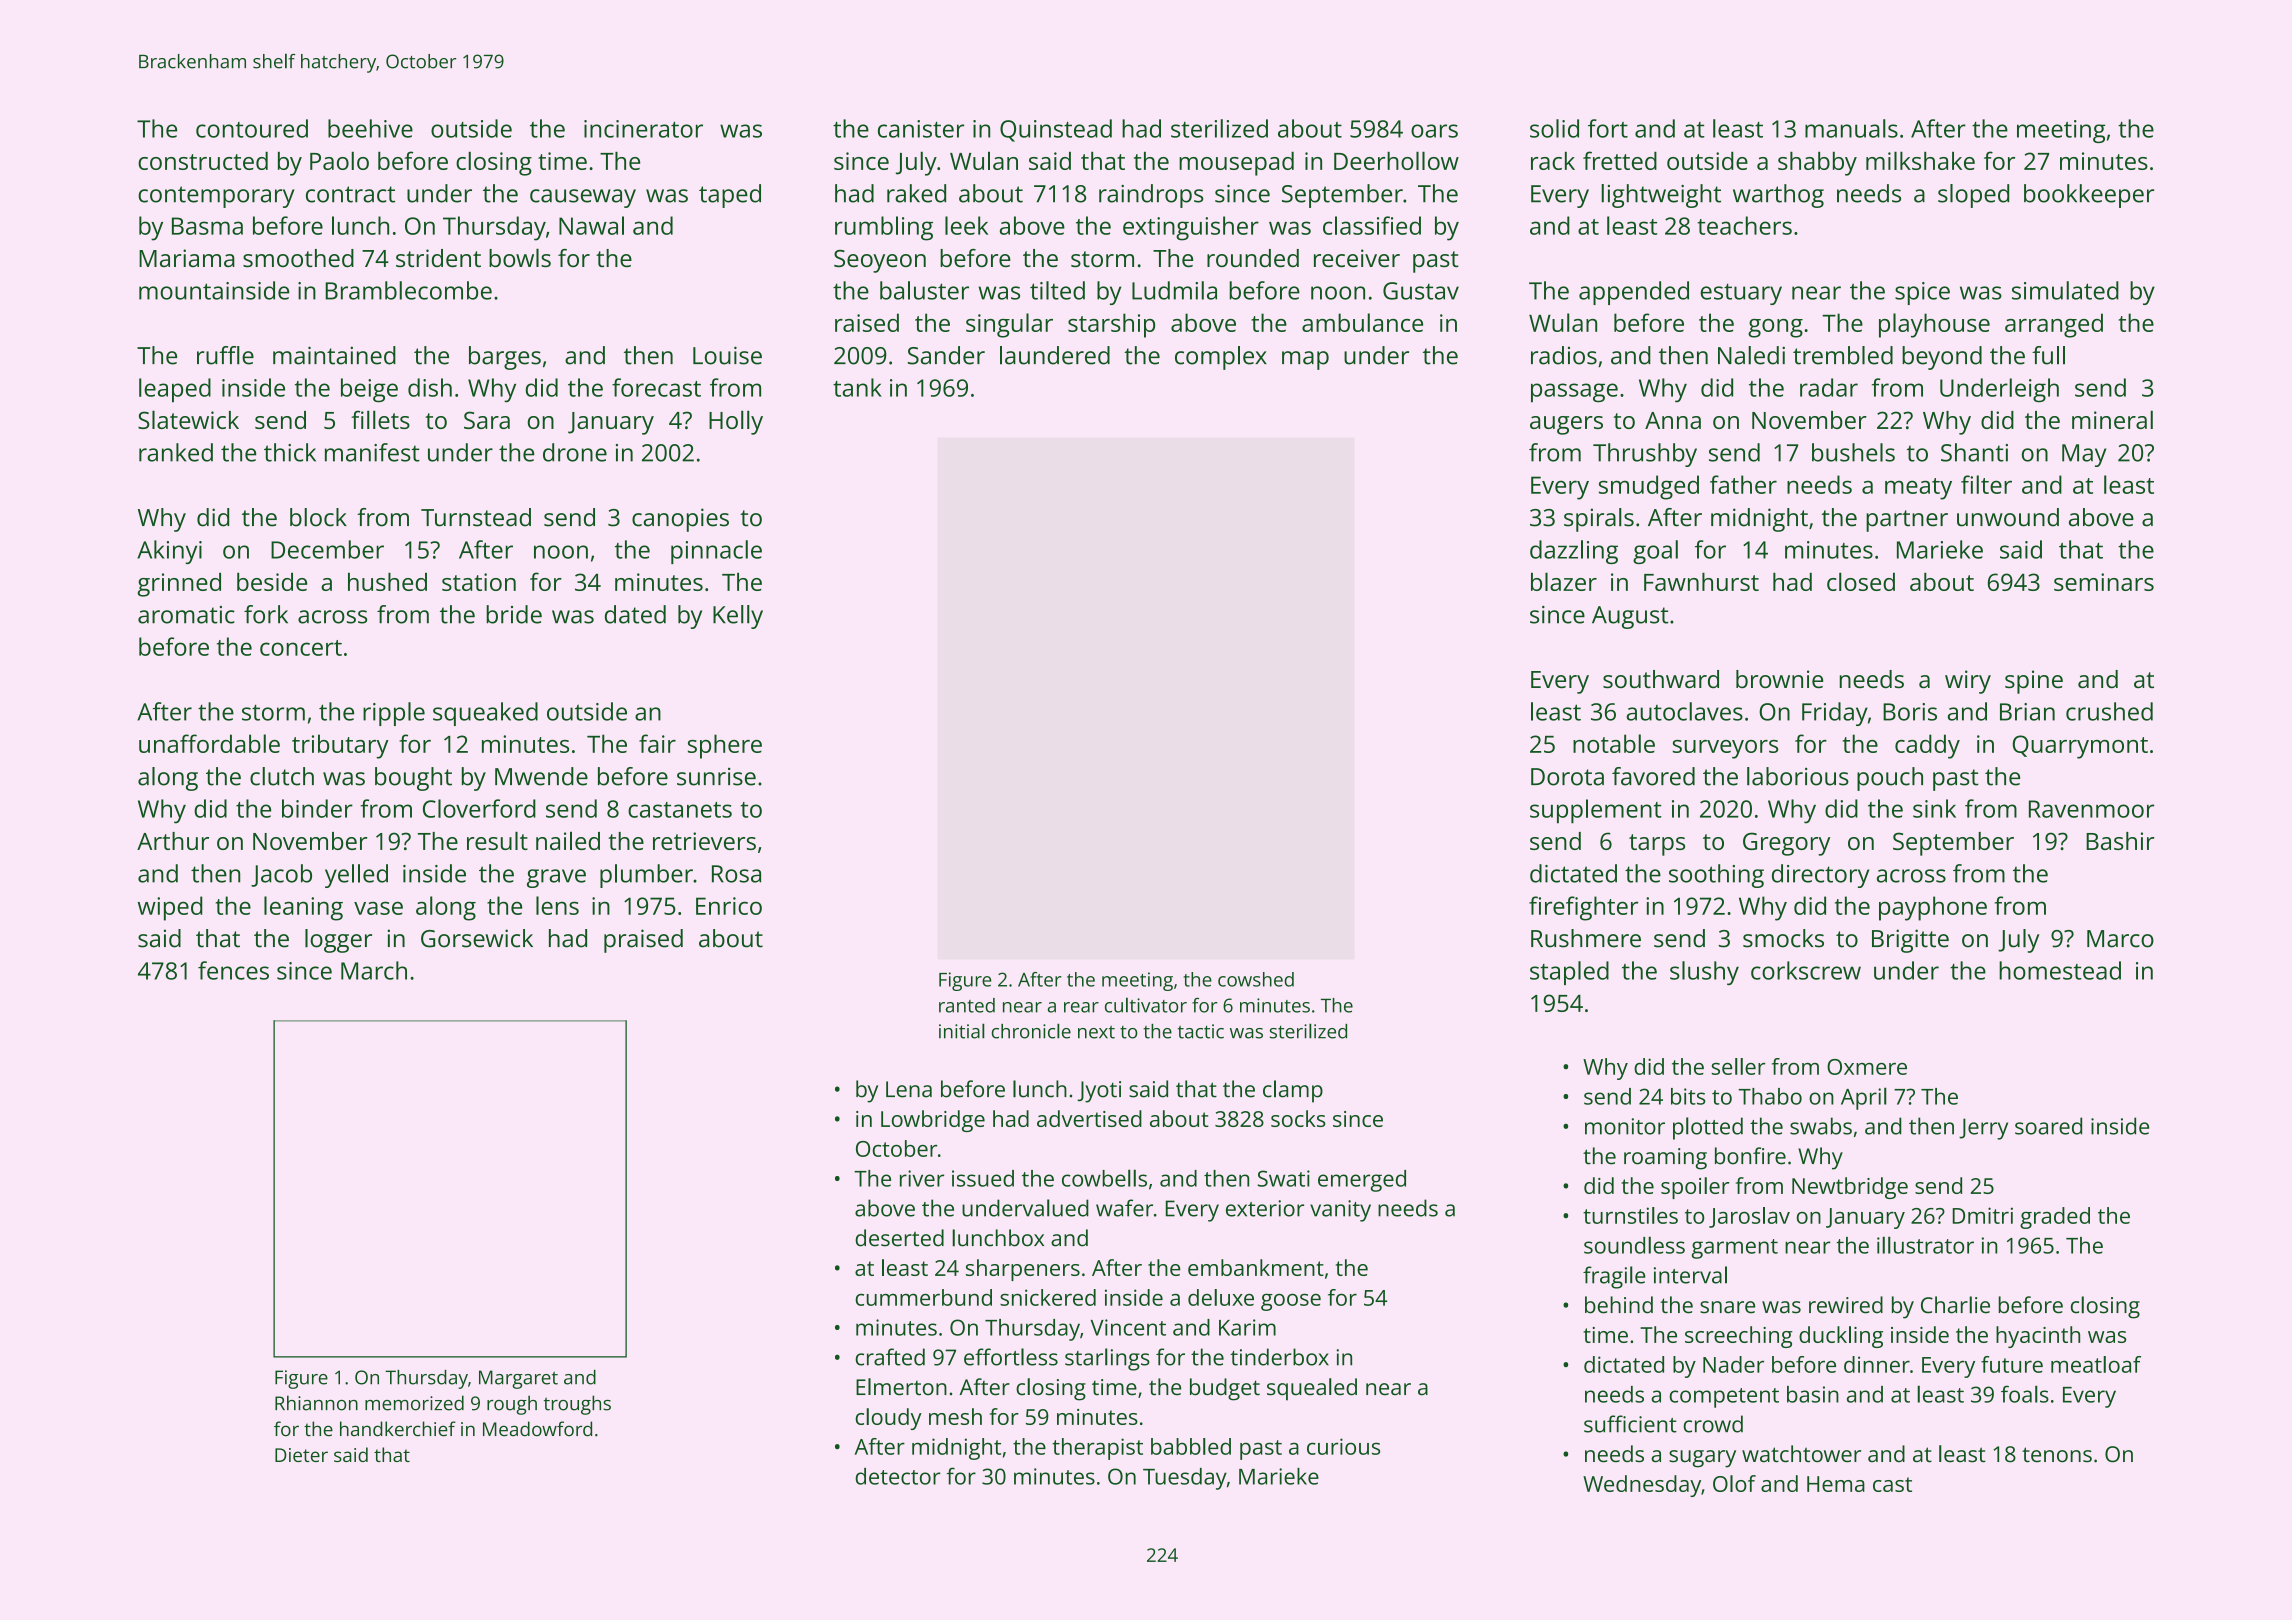  What do you see at coordinates (1185, 1479) in the image?
I see `Tuesday` at bounding box center [1185, 1479].
